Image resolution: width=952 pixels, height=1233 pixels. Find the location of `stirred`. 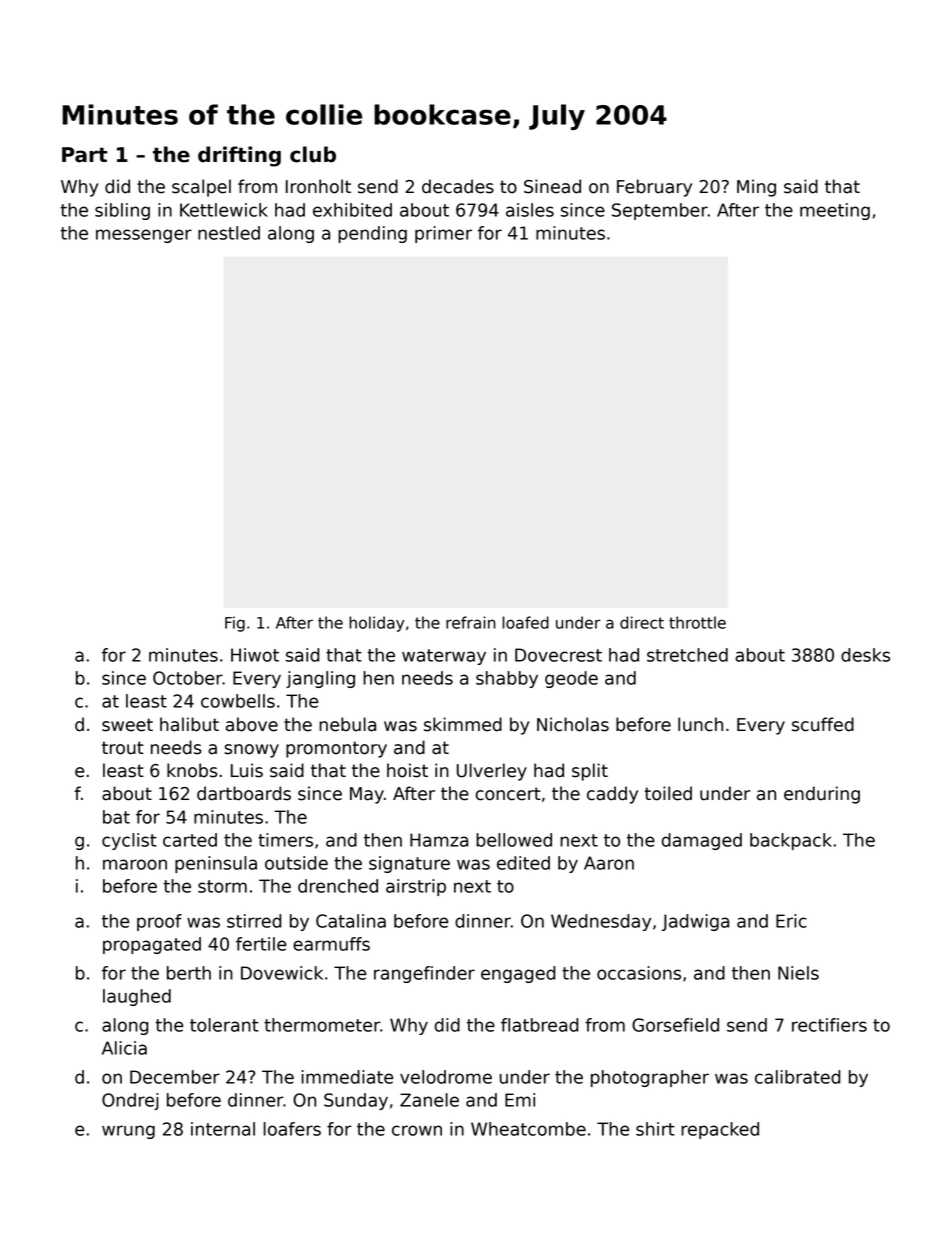

stirred is located at coordinates (254, 921).
